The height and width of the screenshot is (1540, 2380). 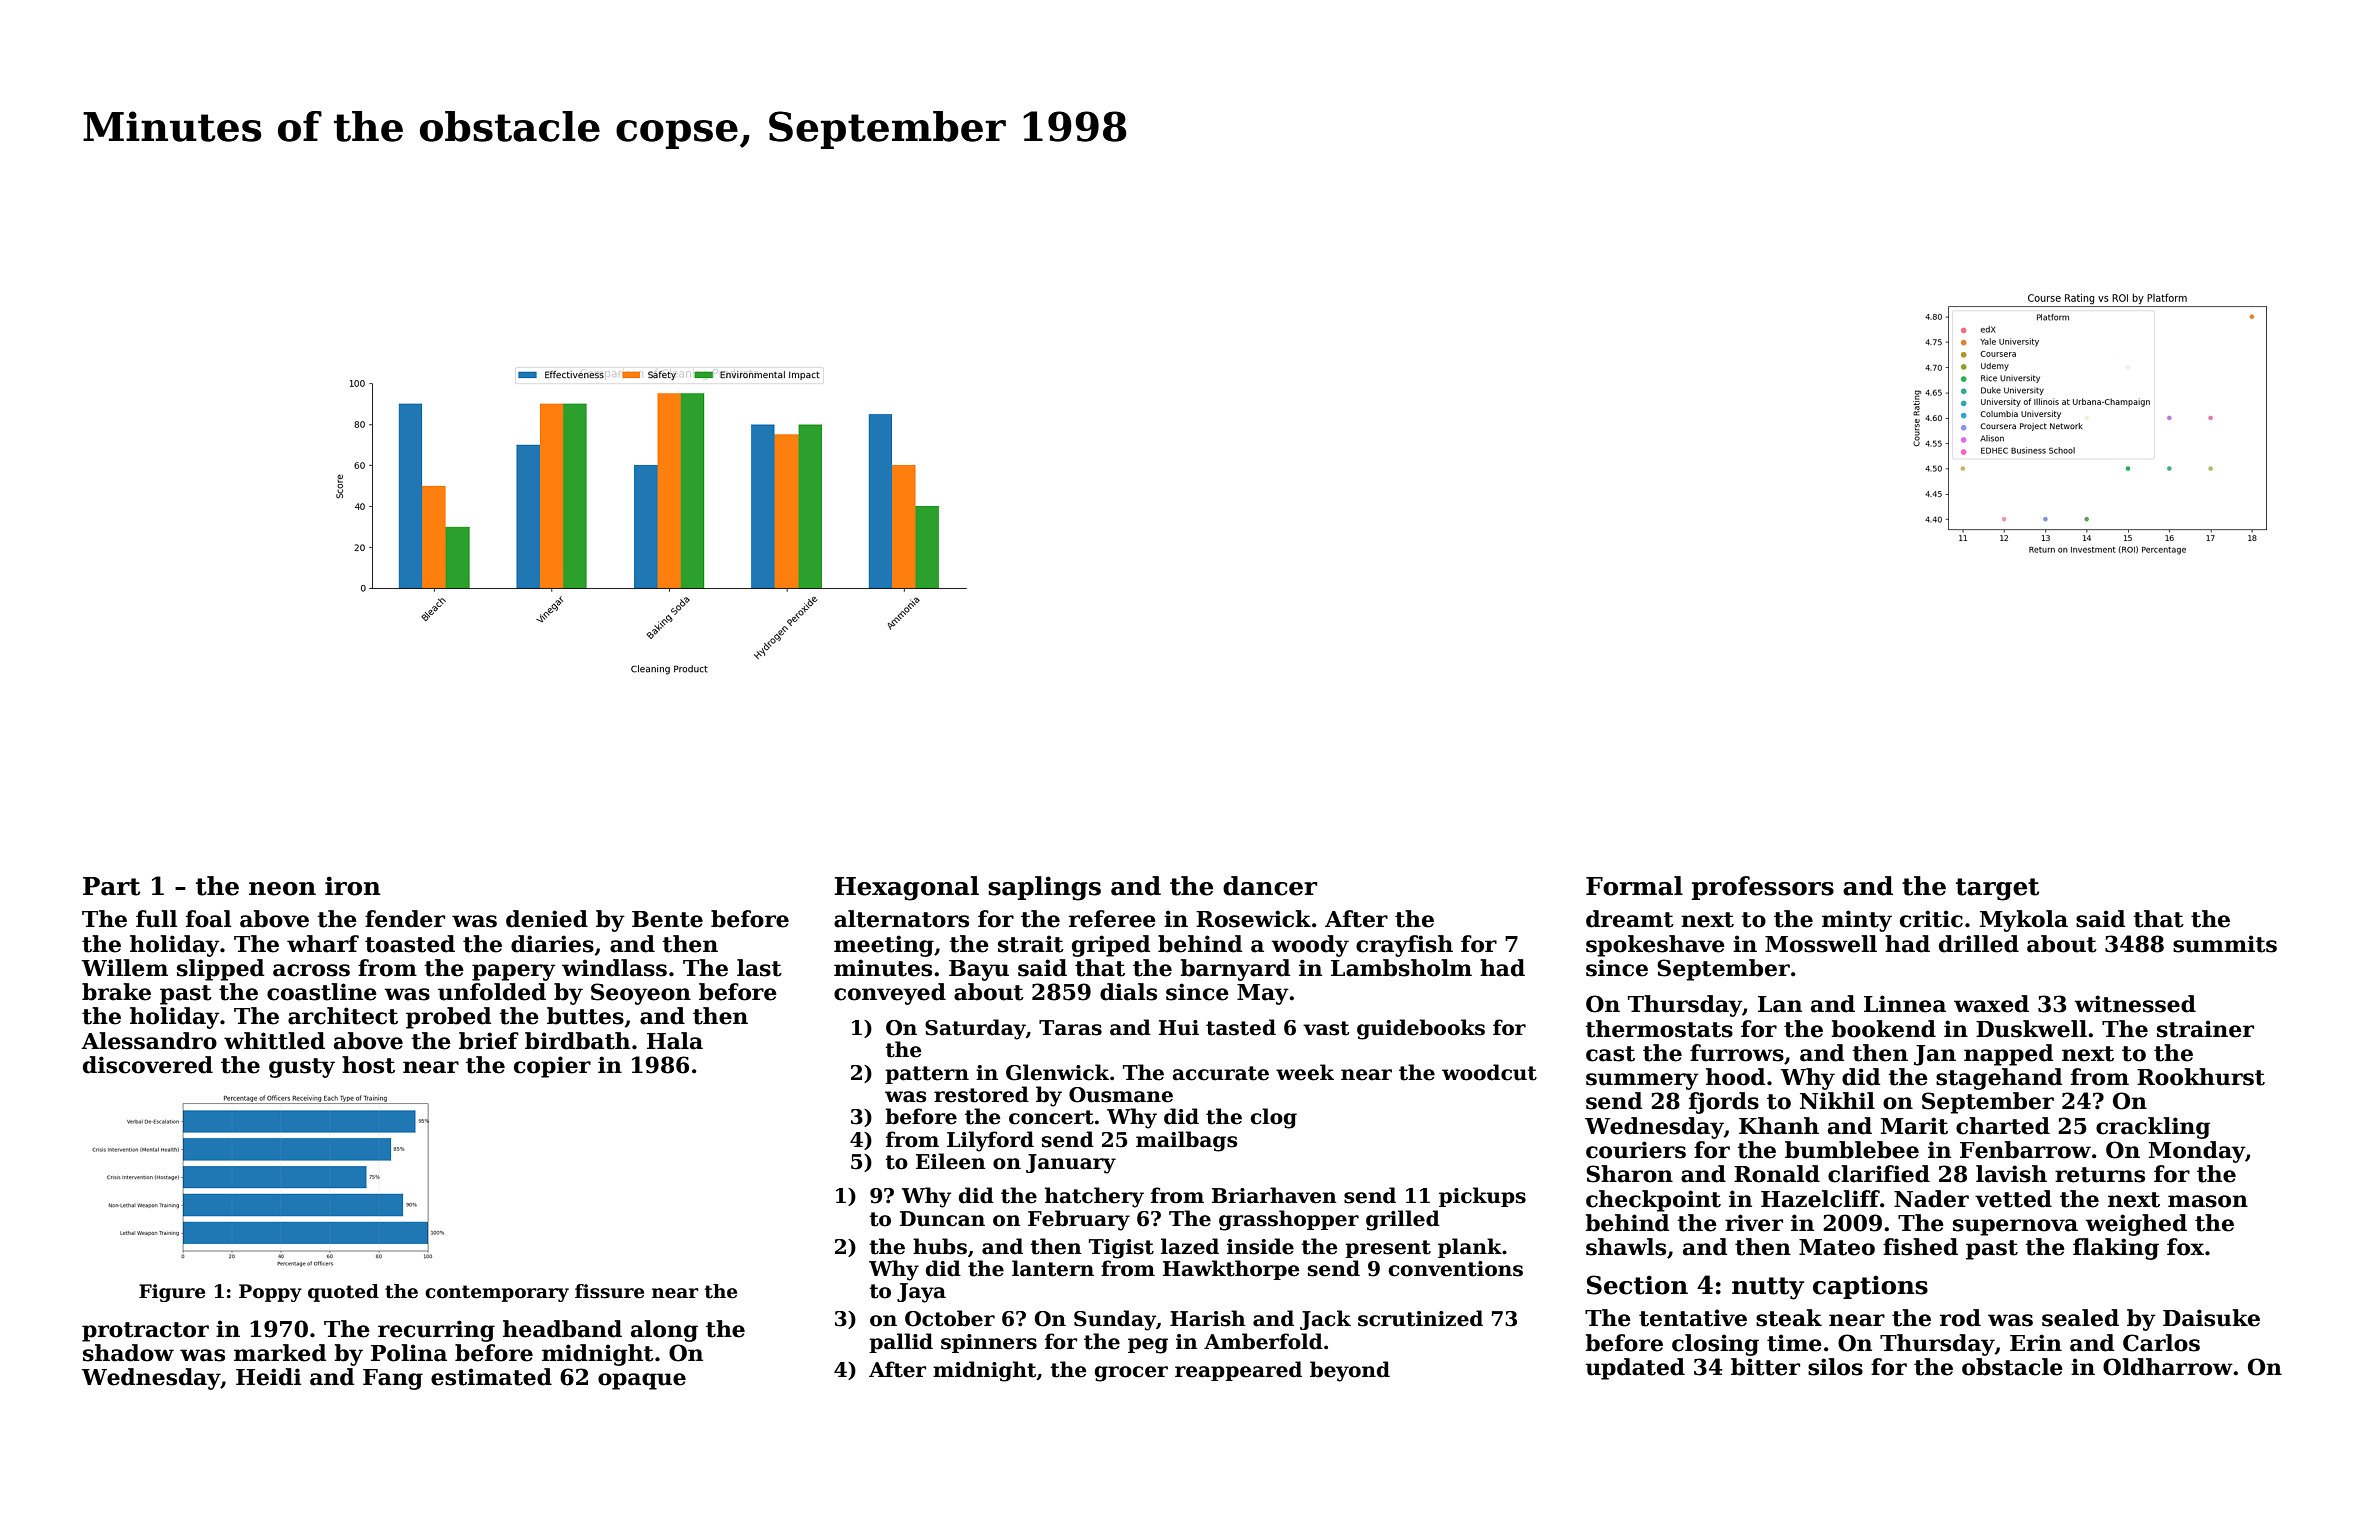 What do you see at coordinates (148, 1065) in the screenshot?
I see `discovered` at bounding box center [148, 1065].
